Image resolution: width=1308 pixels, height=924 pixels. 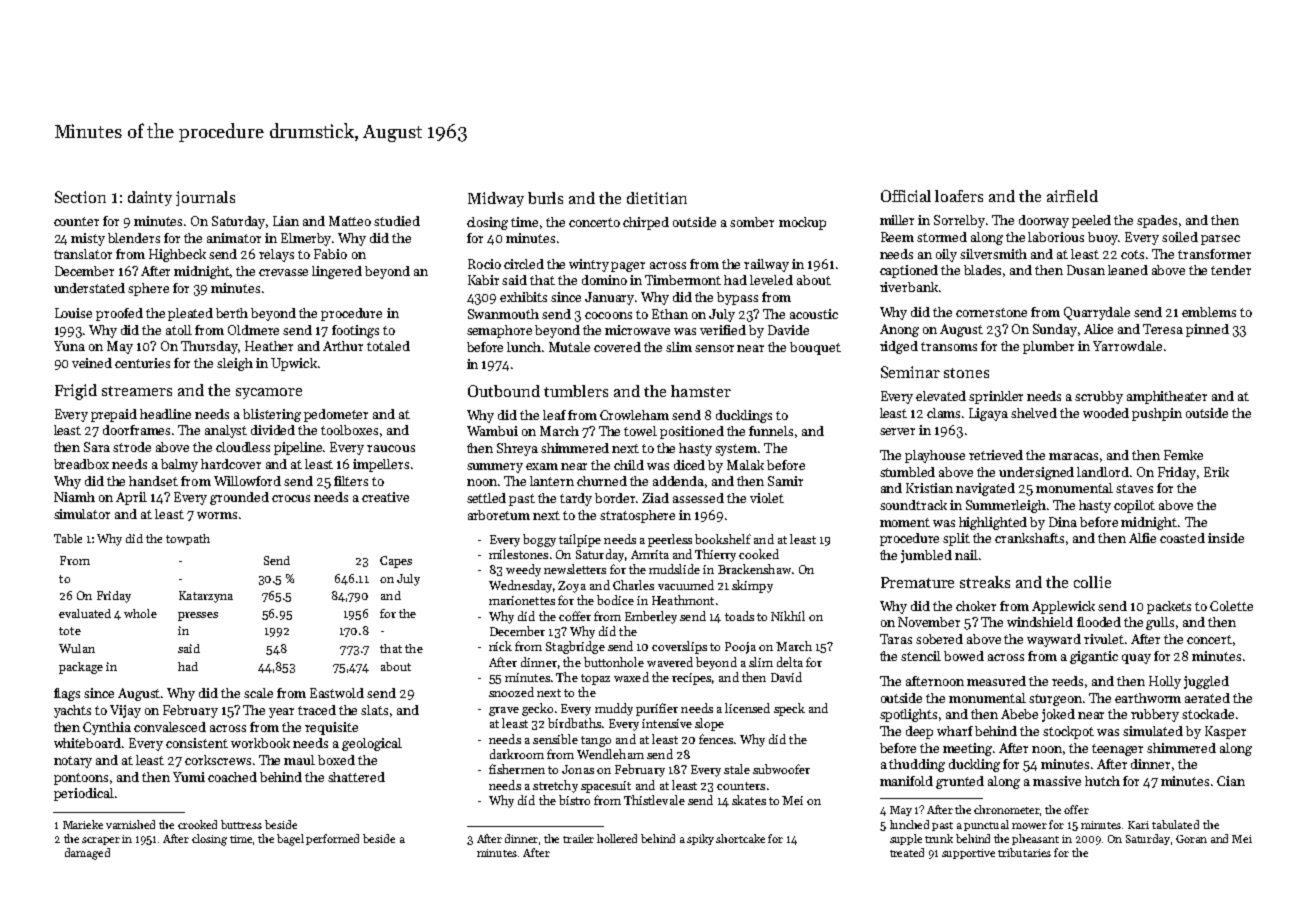 What do you see at coordinates (906, 839) in the screenshot?
I see `supple` at bounding box center [906, 839].
